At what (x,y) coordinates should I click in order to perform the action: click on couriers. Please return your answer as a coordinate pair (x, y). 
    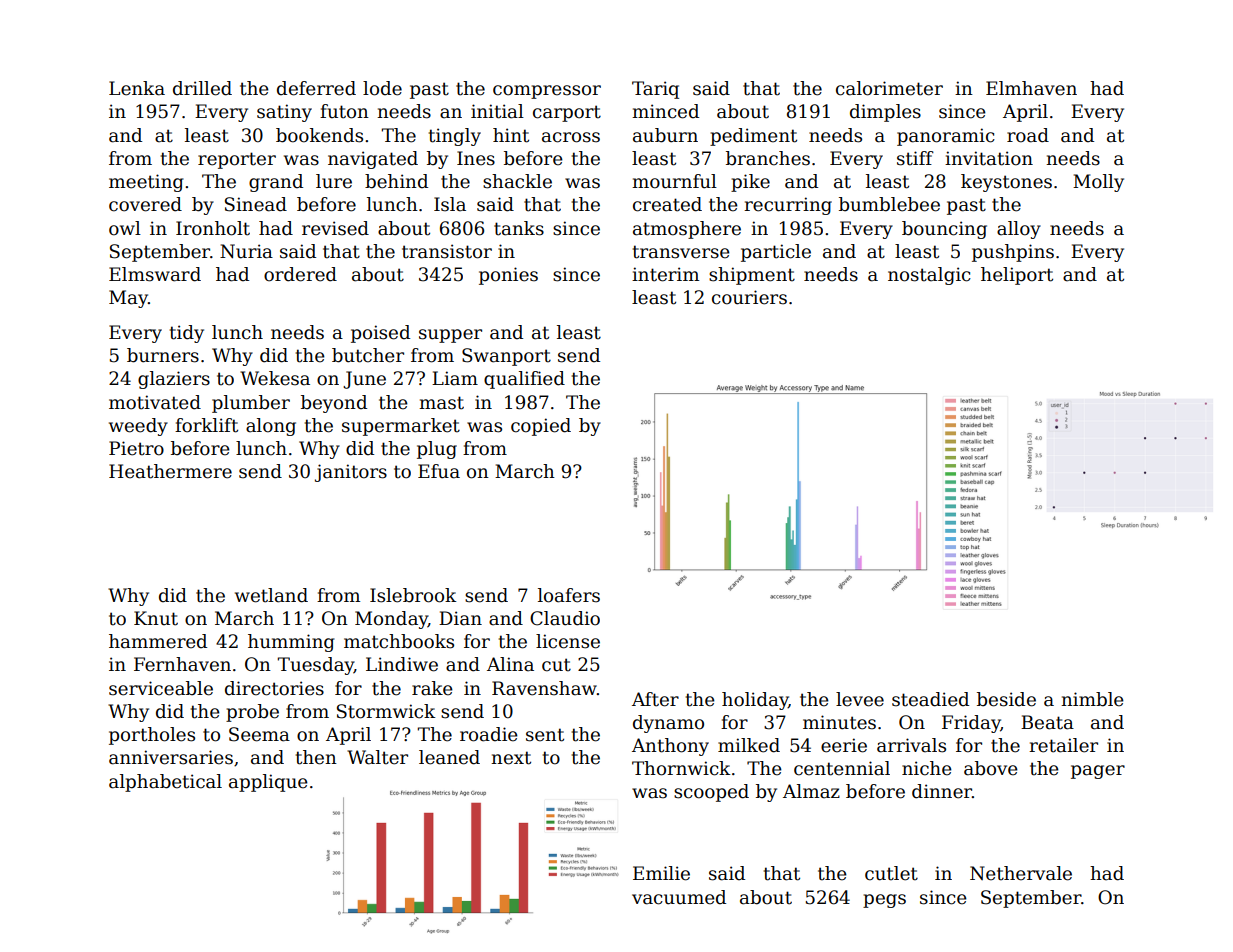
    Looking at the image, I should click on (749, 297).
